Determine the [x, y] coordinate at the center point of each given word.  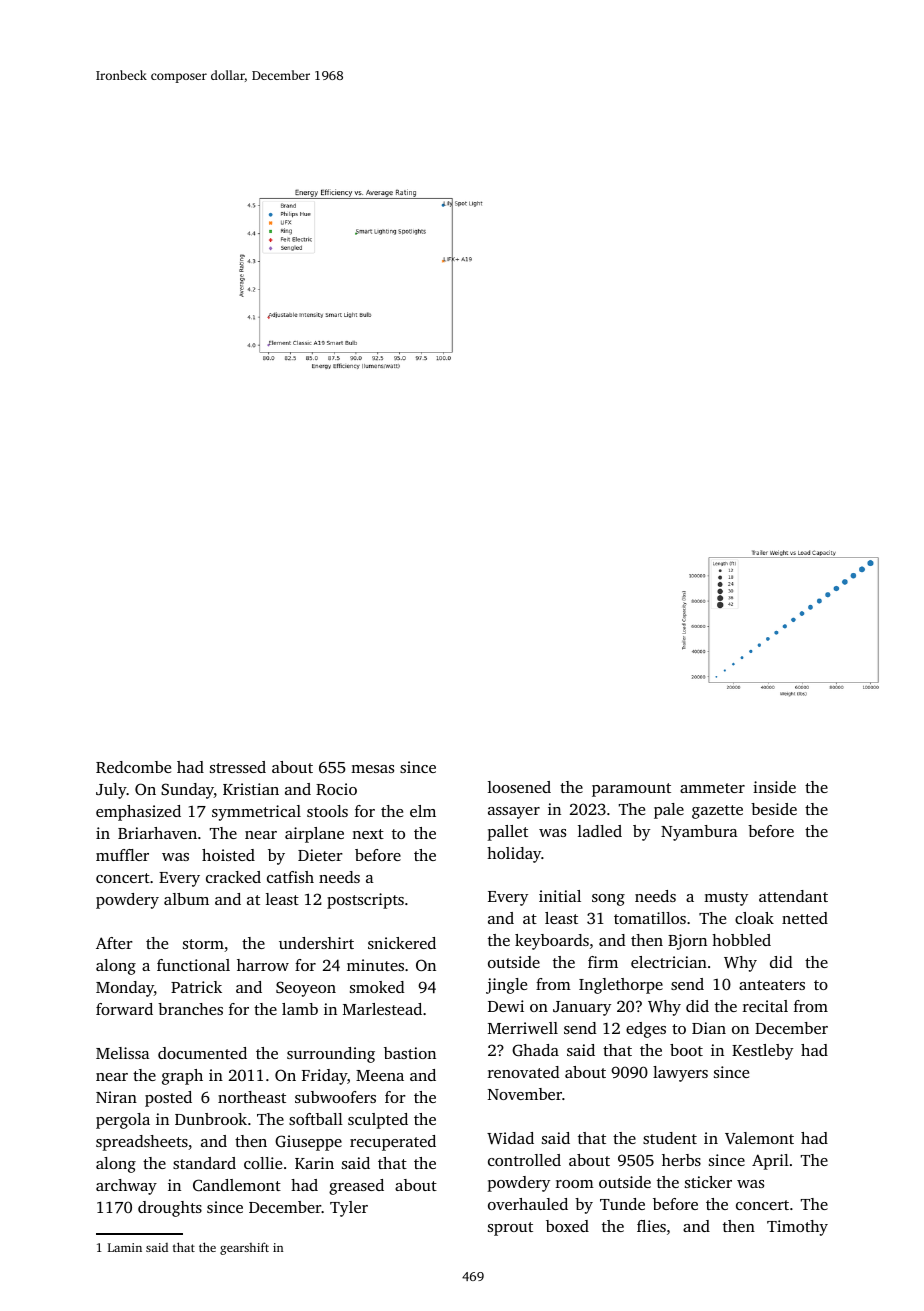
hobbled [741, 940]
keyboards [552, 942]
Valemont [759, 1138]
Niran [116, 1097]
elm [423, 811]
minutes [375, 965]
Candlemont [237, 1185]
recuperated [393, 1143]
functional [193, 965]
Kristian [251, 789]
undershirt [316, 943]
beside [774, 809]
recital [765, 1006]
